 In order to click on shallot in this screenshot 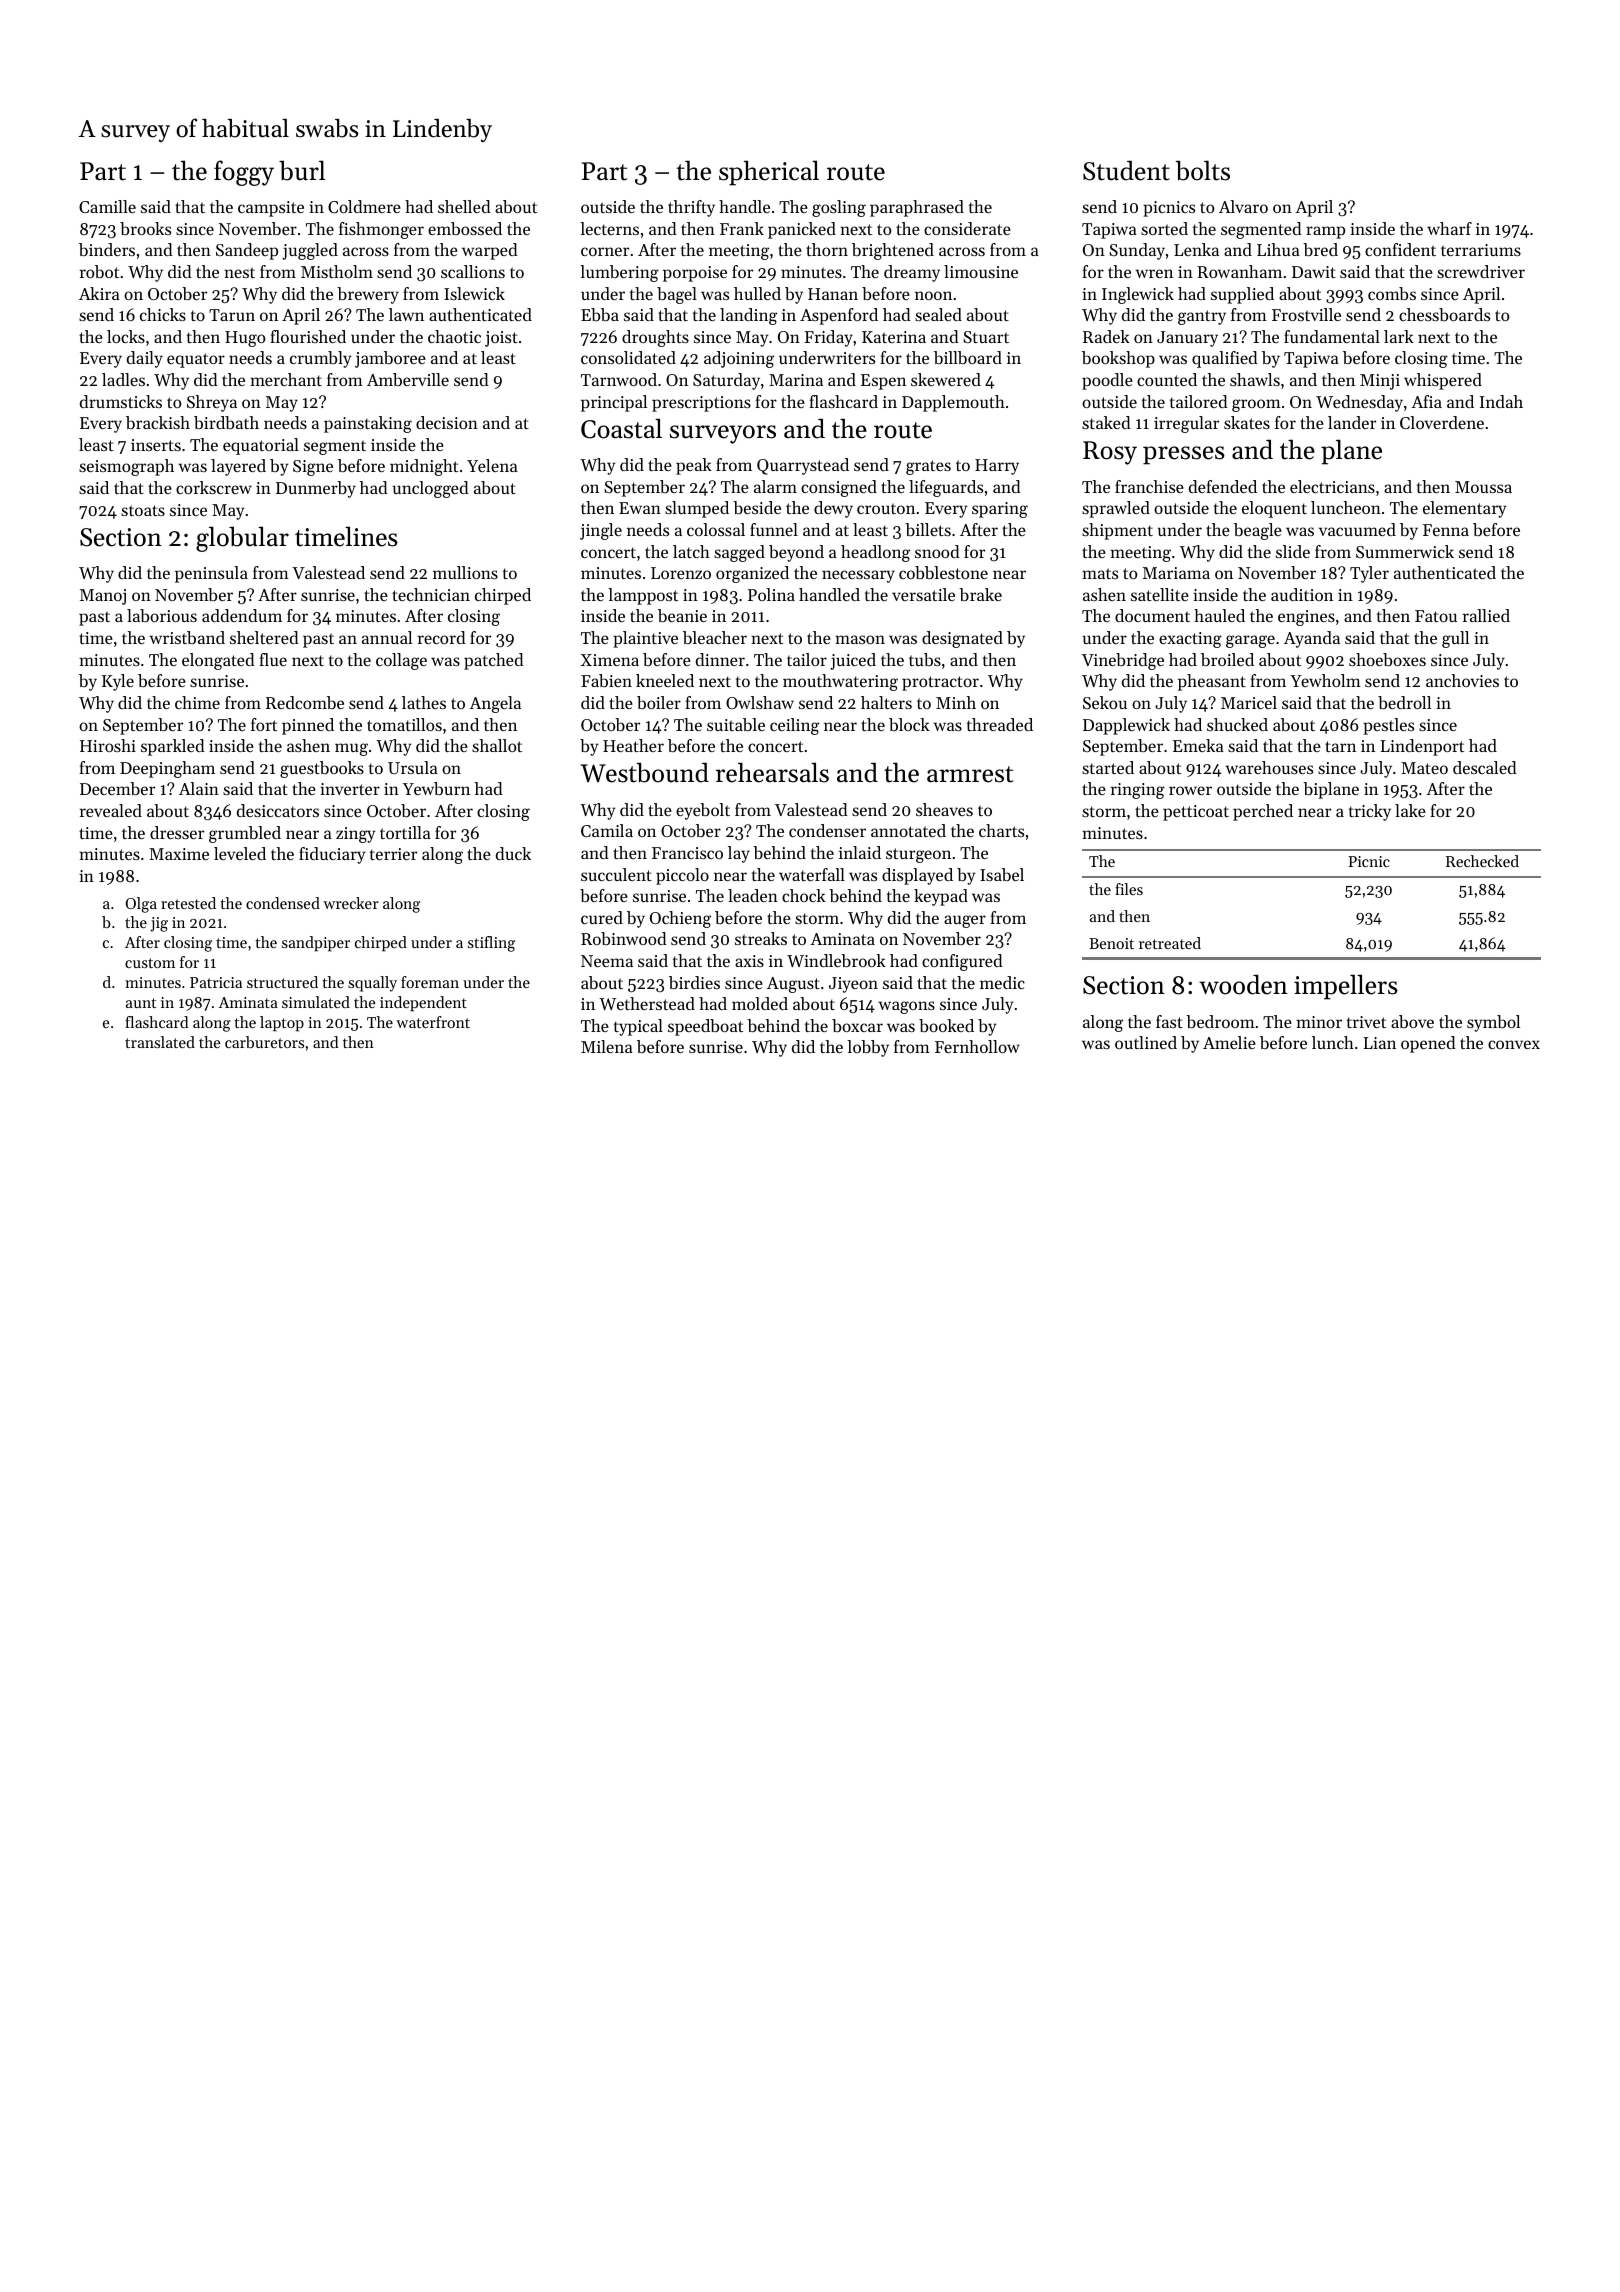, I will do `click(497, 745)`.
